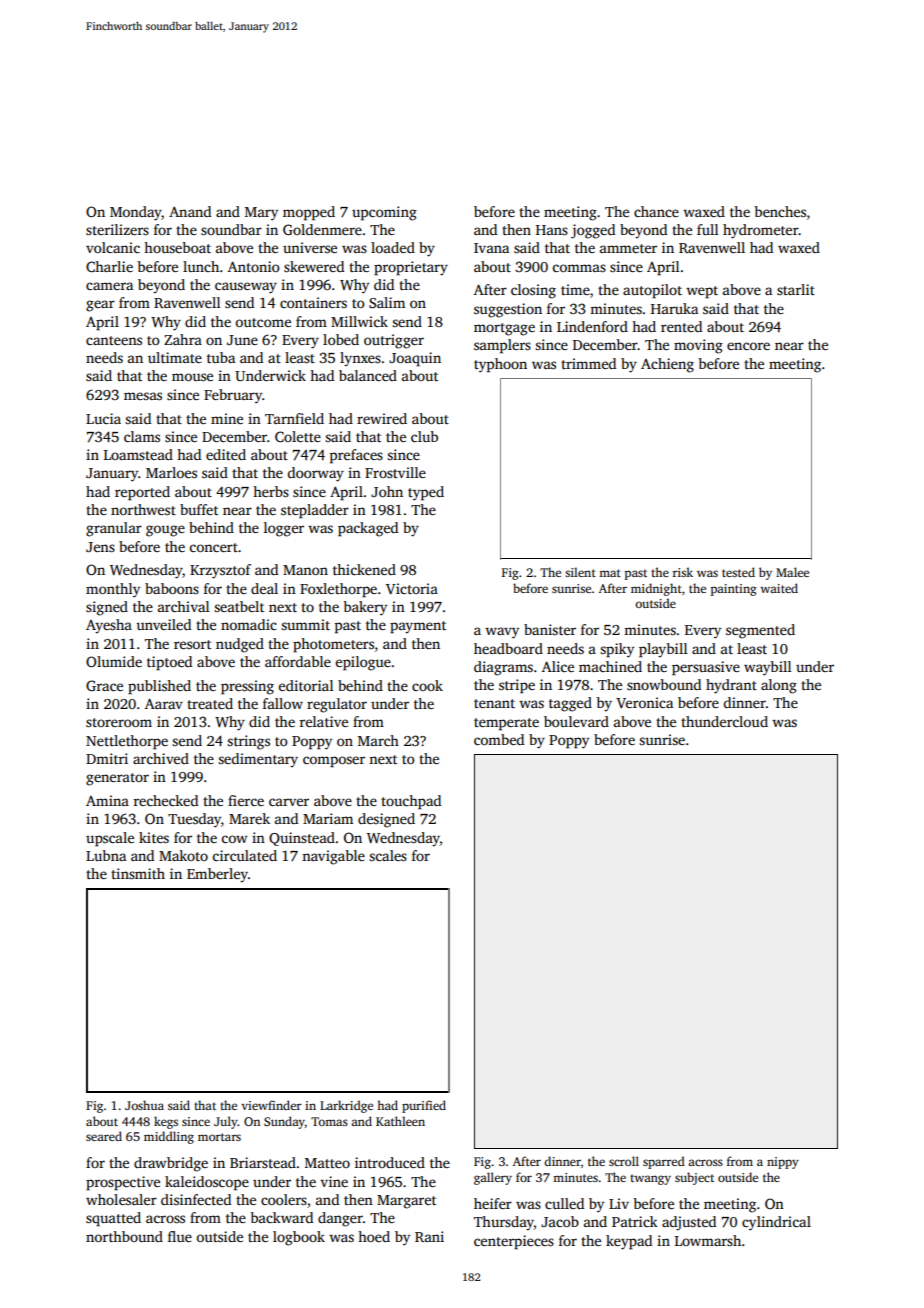 The height and width of the screenshot is (1308, 924). I want to click on Tuesday, so click(194, 820).
